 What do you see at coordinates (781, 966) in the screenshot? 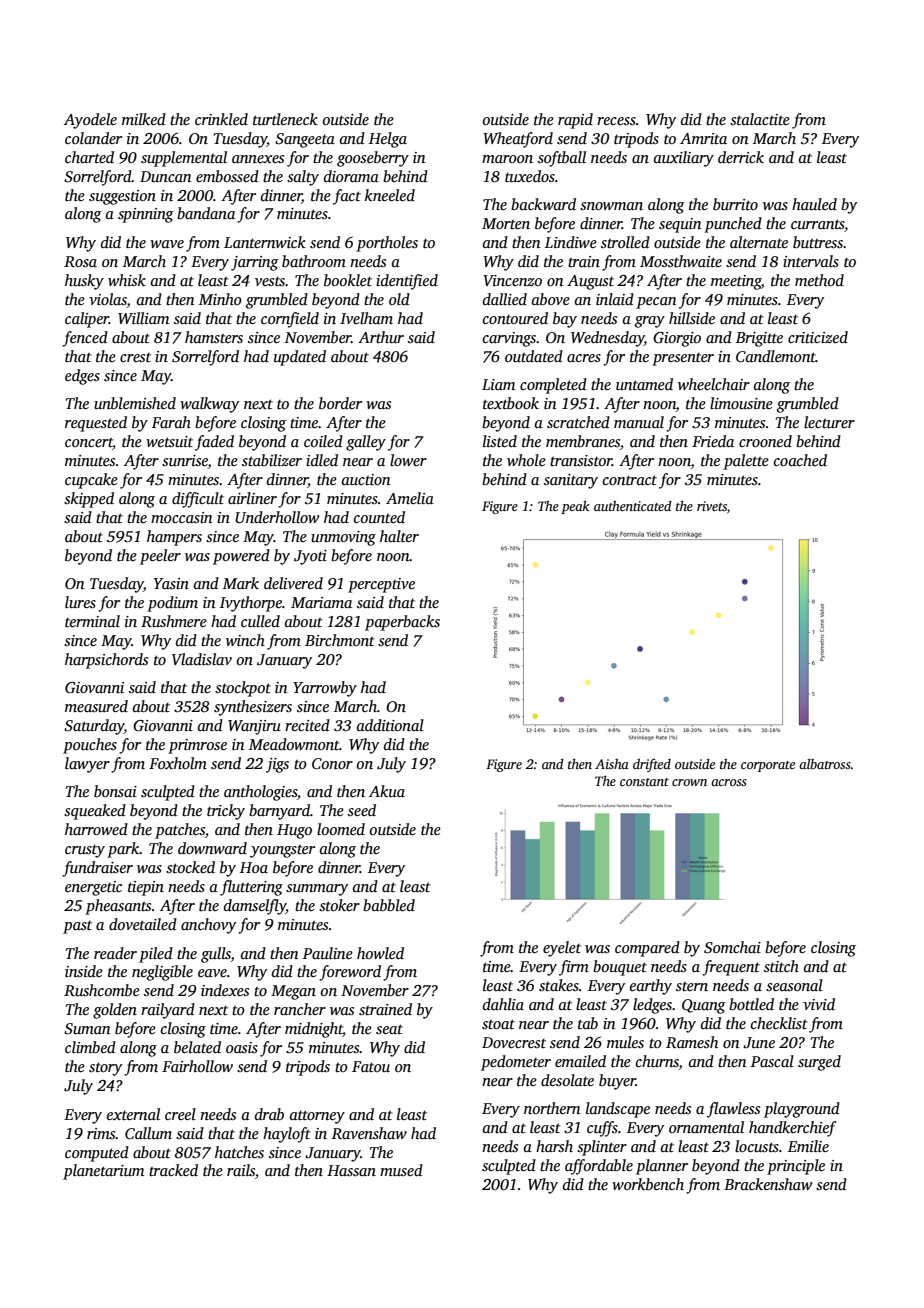
I see `stitch` at bounding box center [781, 966].
